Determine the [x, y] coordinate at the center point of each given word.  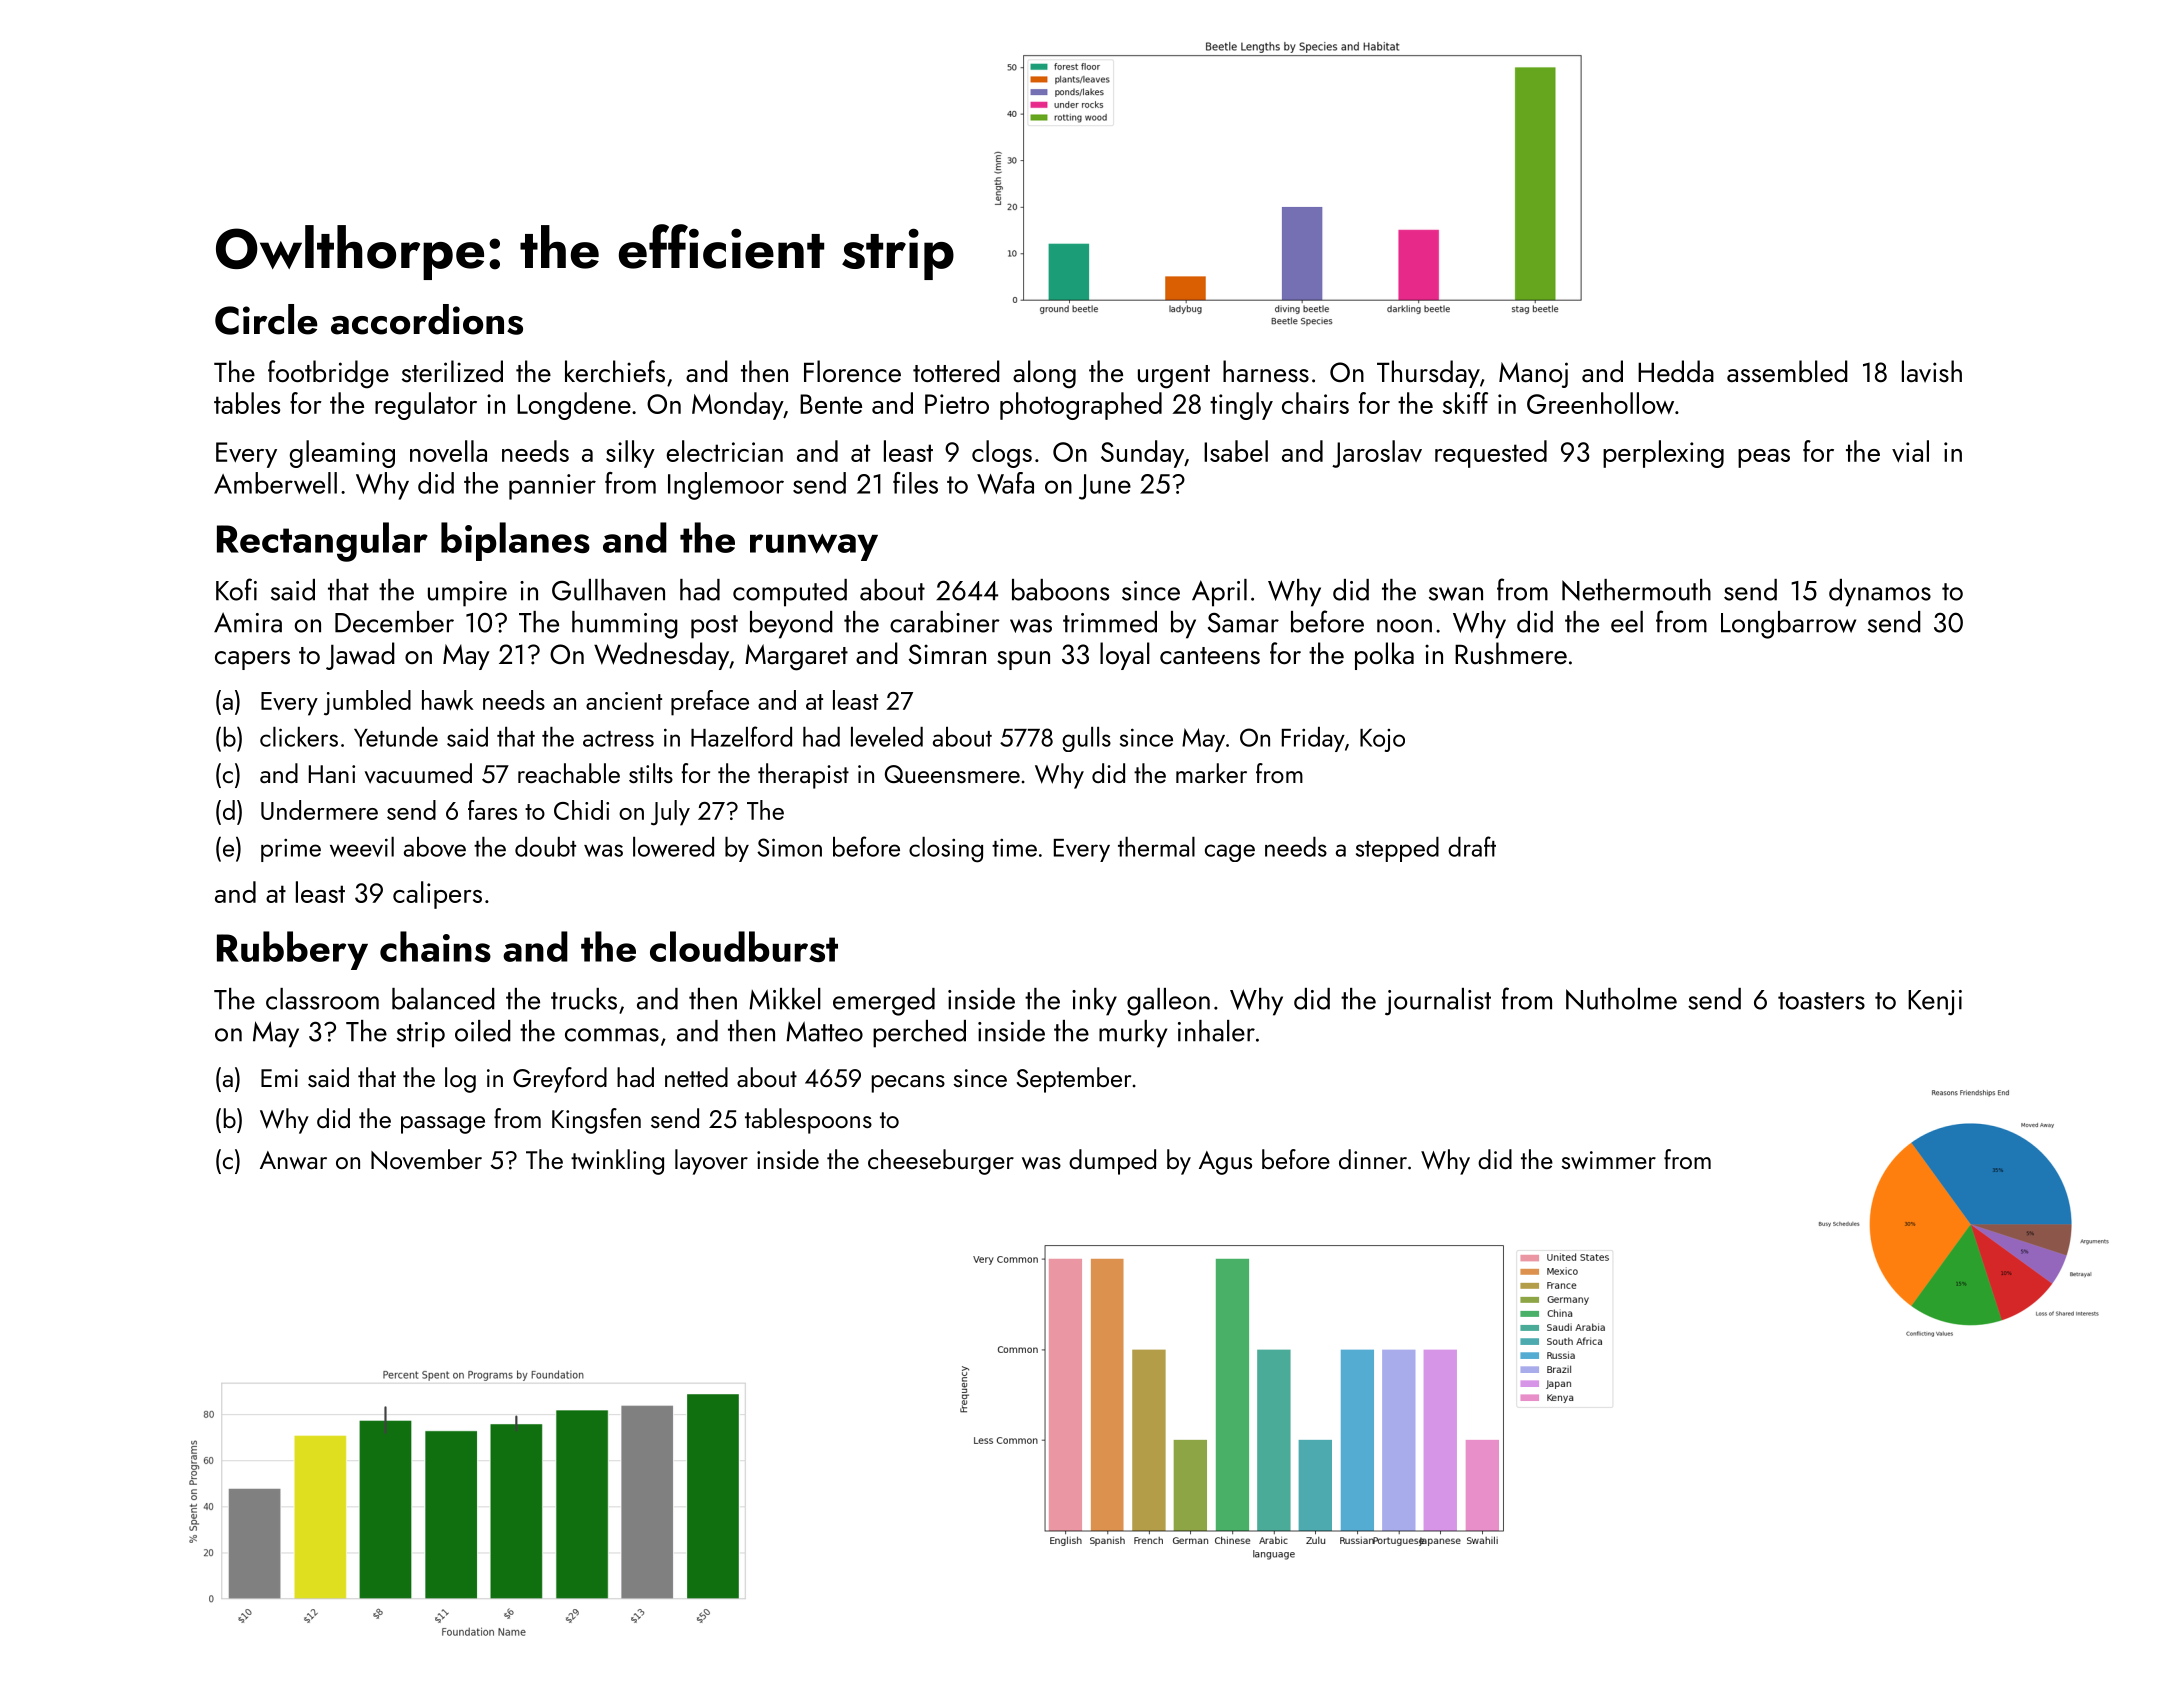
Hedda [1676, 371]
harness [1266, 371]
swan [1456, 594]
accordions [427, 319]
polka [1384, 656]
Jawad [360, 656]
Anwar [293, 1160]
